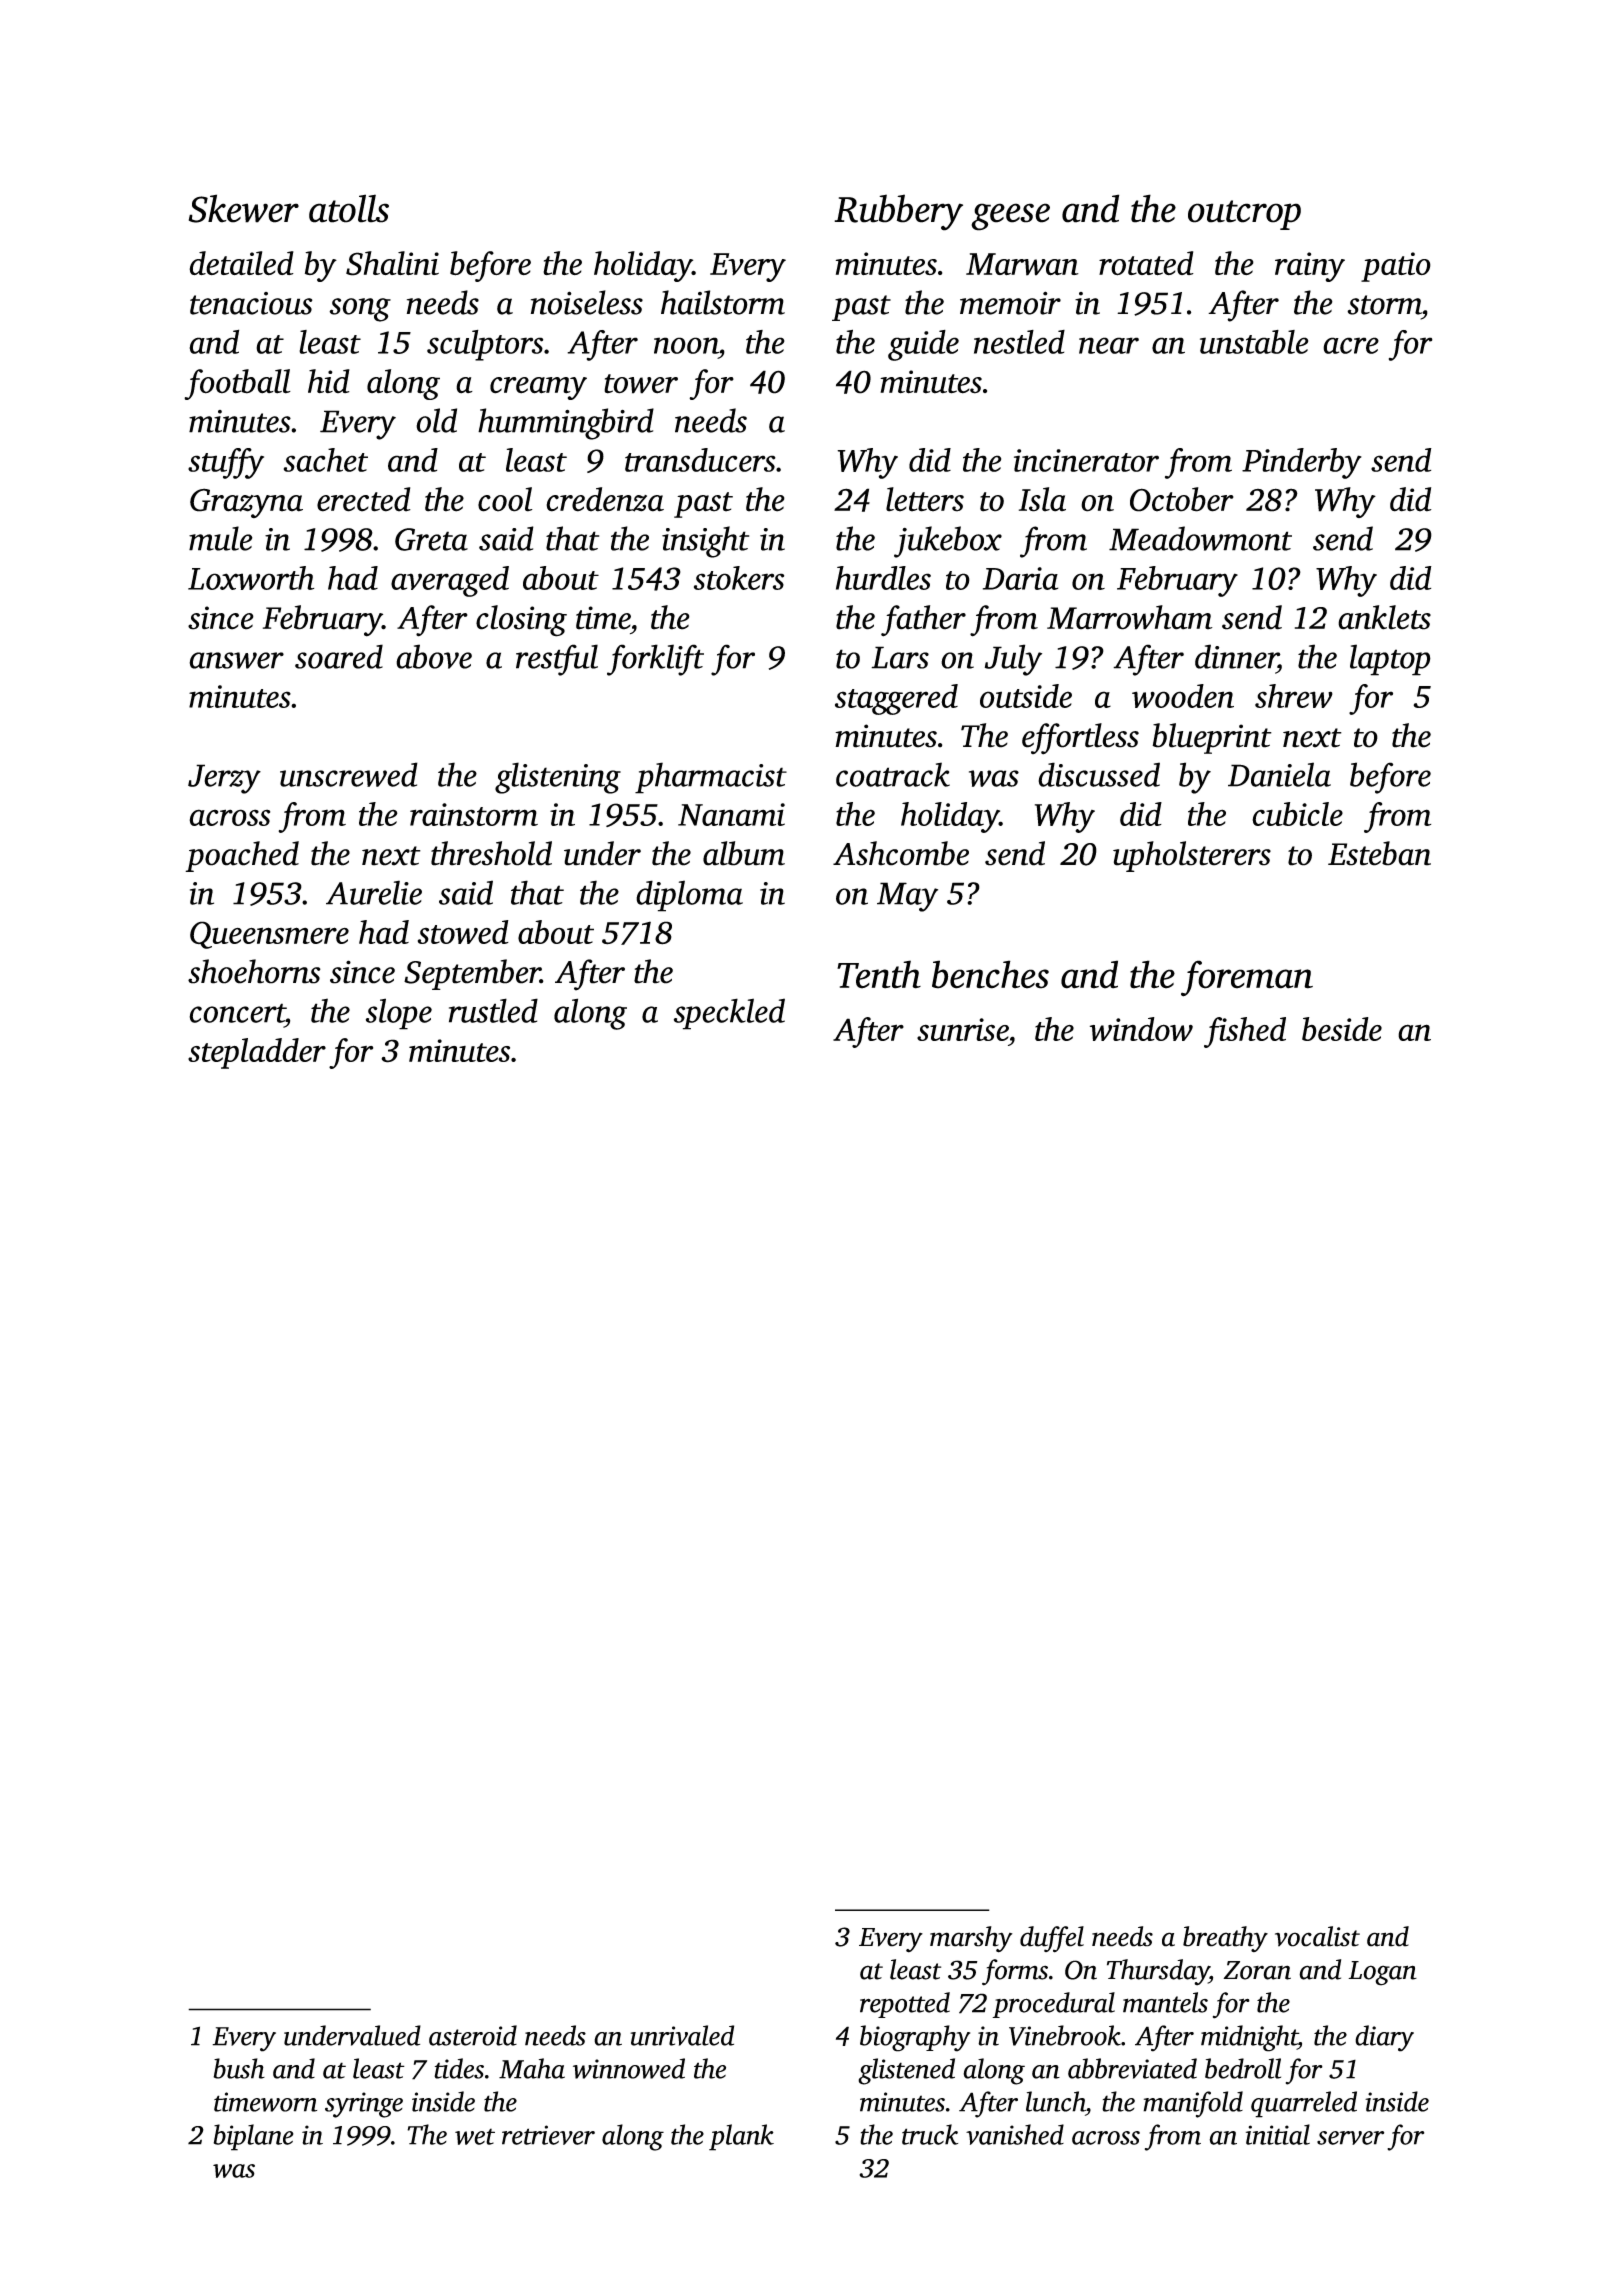 Image resolution: width=1620 pixels, height=2292 pixels. Describe the element at coordinates (682, 2035) in the image. I see `unrivaled` at that location.
